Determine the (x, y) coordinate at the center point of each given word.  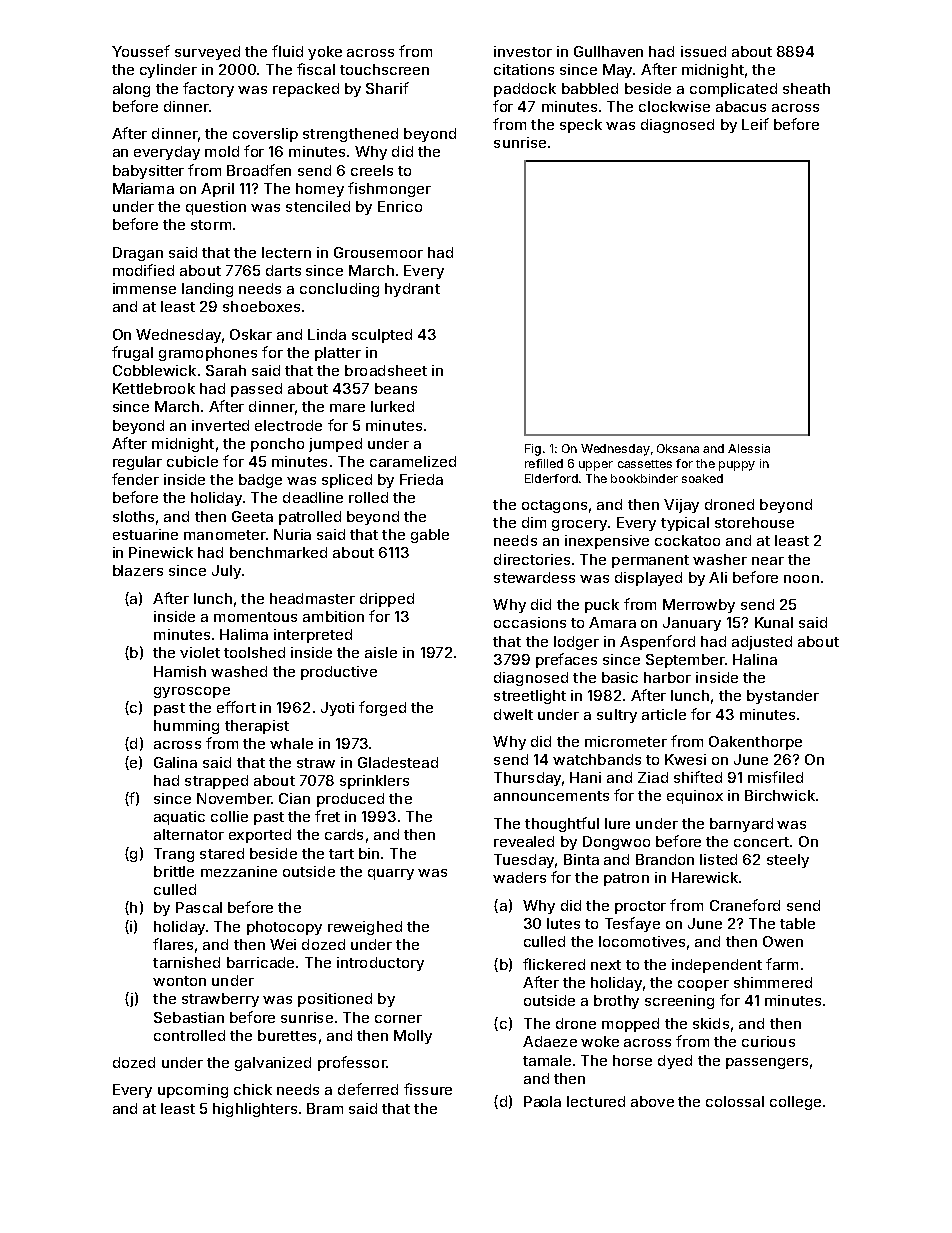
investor (523, 51)
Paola (542, 1101)
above (652, 1101)
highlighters (255, 1110)
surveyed (207, 53)
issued (703, 51)
